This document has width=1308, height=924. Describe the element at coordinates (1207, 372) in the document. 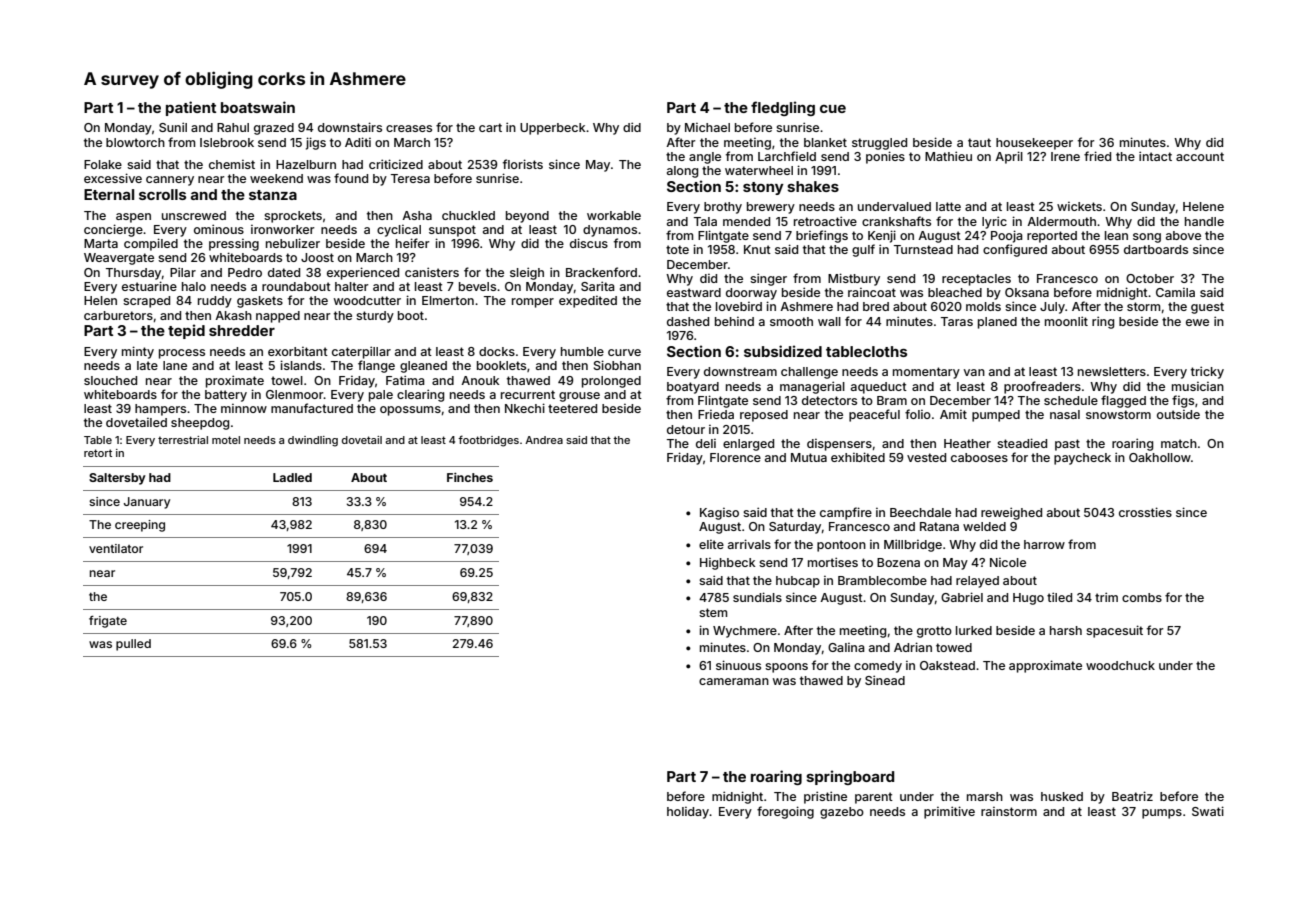

I see `tricky` at that location.
